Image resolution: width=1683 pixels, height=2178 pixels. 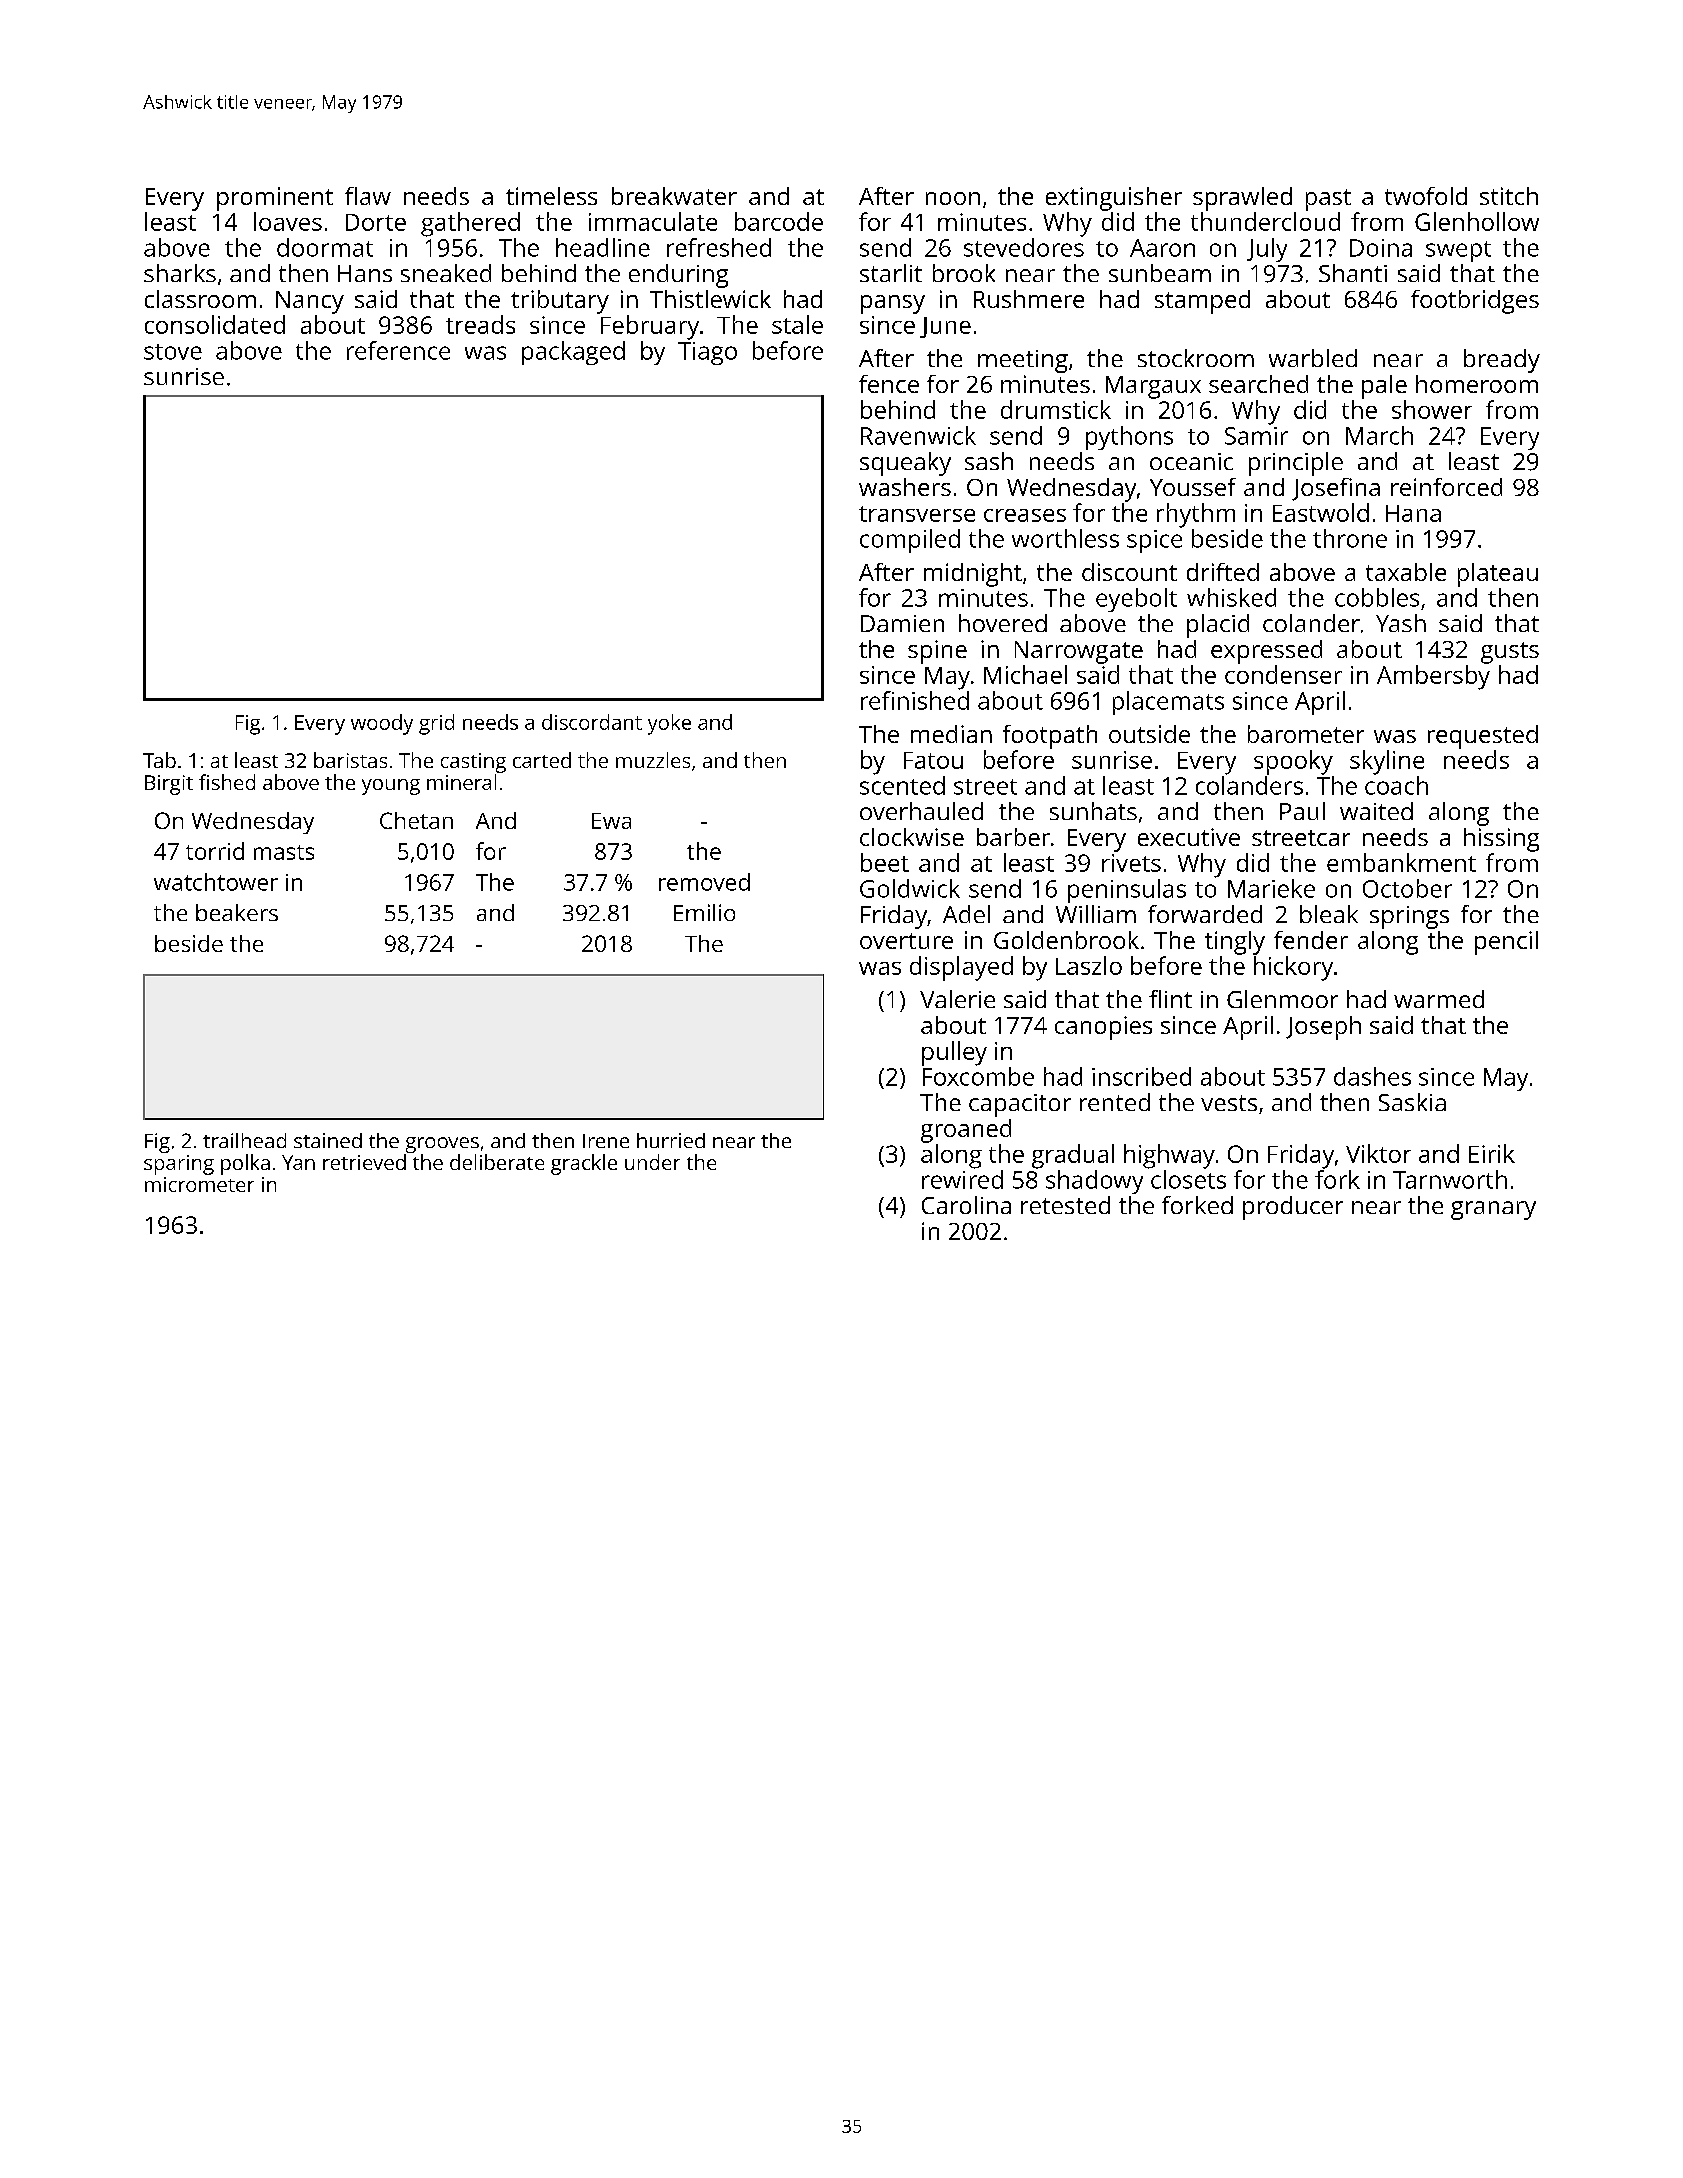 I want to click on removed, so click(x=704, y=882).
